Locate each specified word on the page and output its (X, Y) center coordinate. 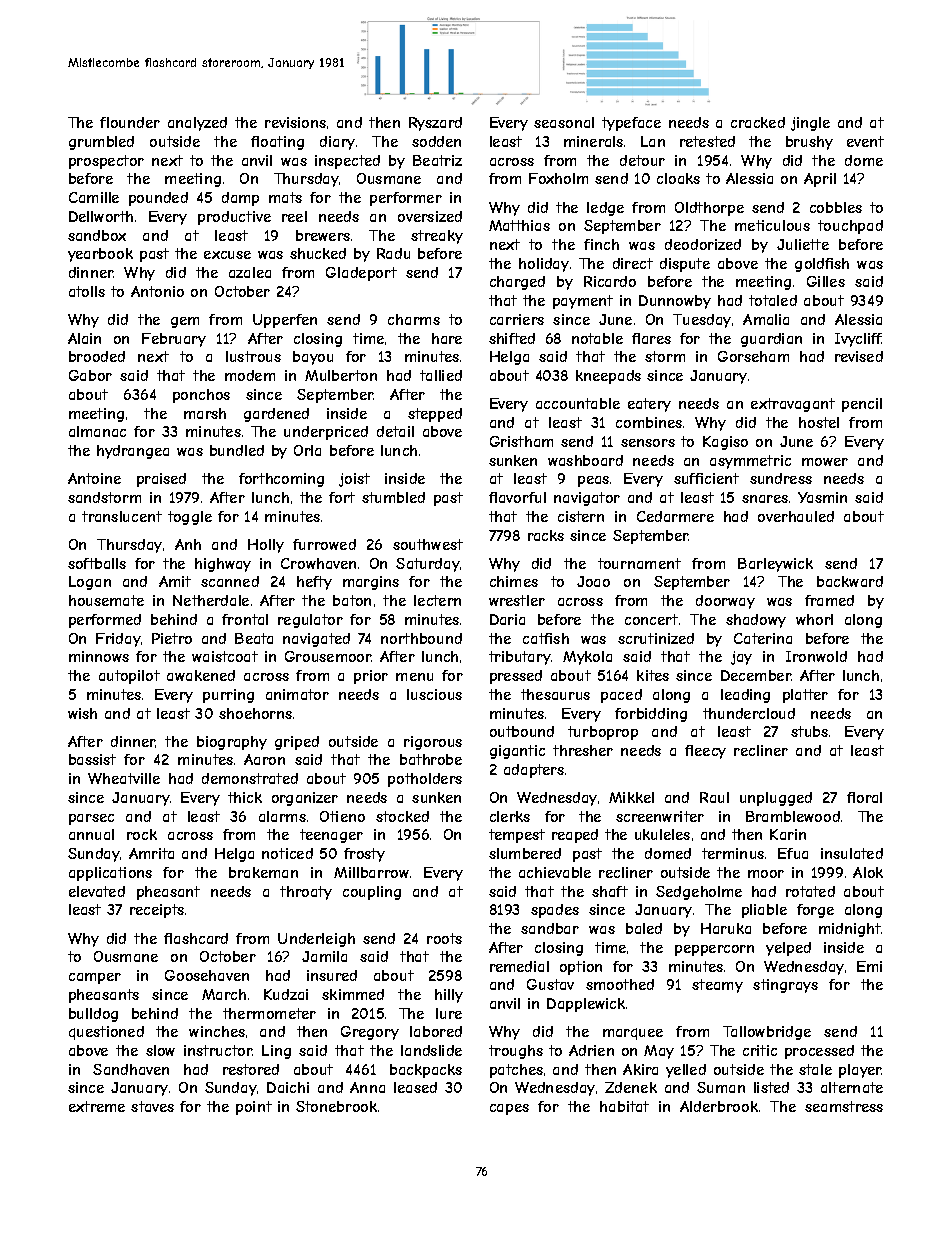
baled (644, 928)
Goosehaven (207, 975)
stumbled (393, 497)
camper (95, 978)
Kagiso (725, 443)
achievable (555, 872)
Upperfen (285, 321)
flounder (130, 122)
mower (825, 462)
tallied (441, 375)
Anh (188, 544)
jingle (810, 124)
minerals (593, 141)
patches (516, 1071)
